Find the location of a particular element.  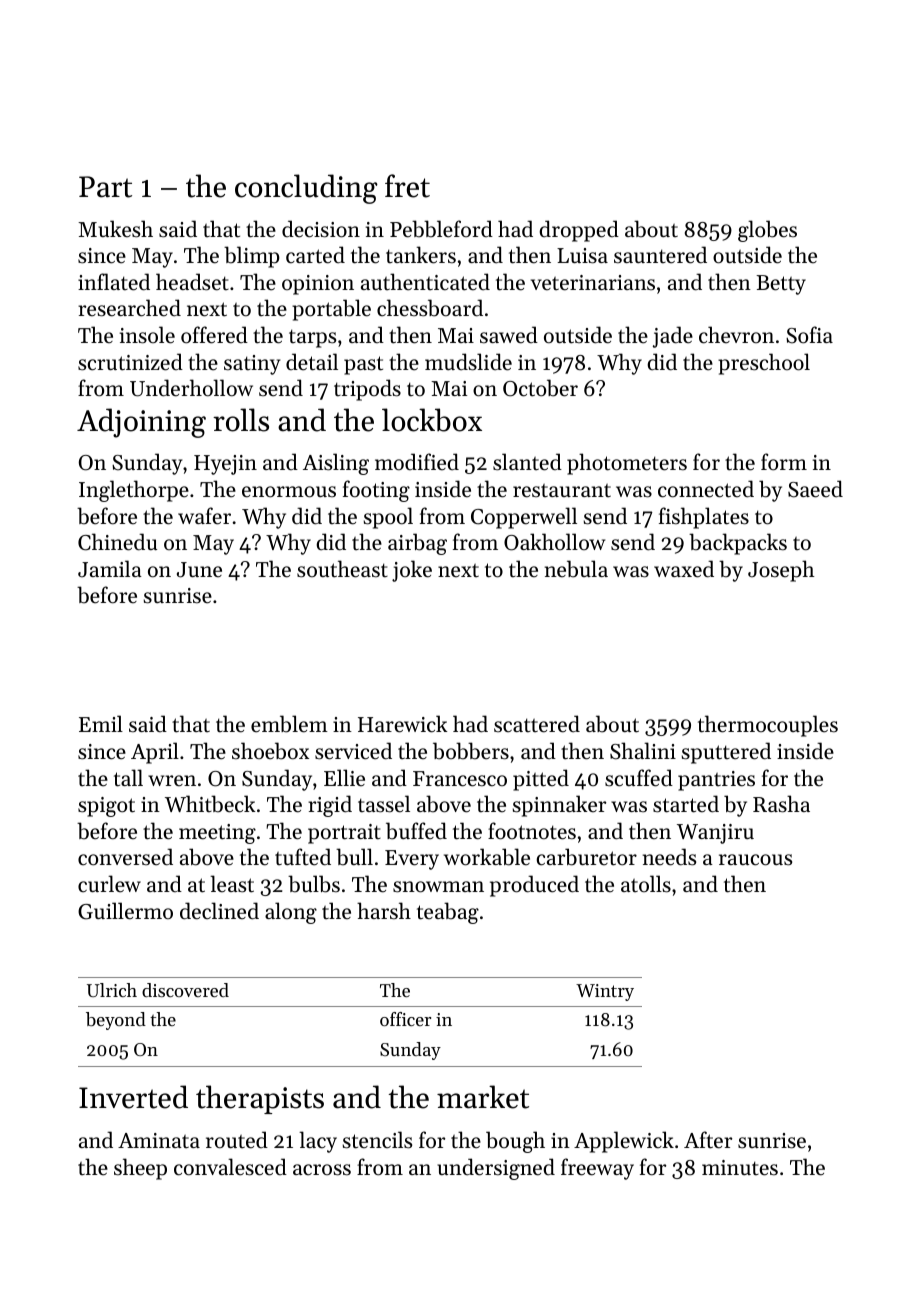

concluding is located at coordinates (306, 189).
